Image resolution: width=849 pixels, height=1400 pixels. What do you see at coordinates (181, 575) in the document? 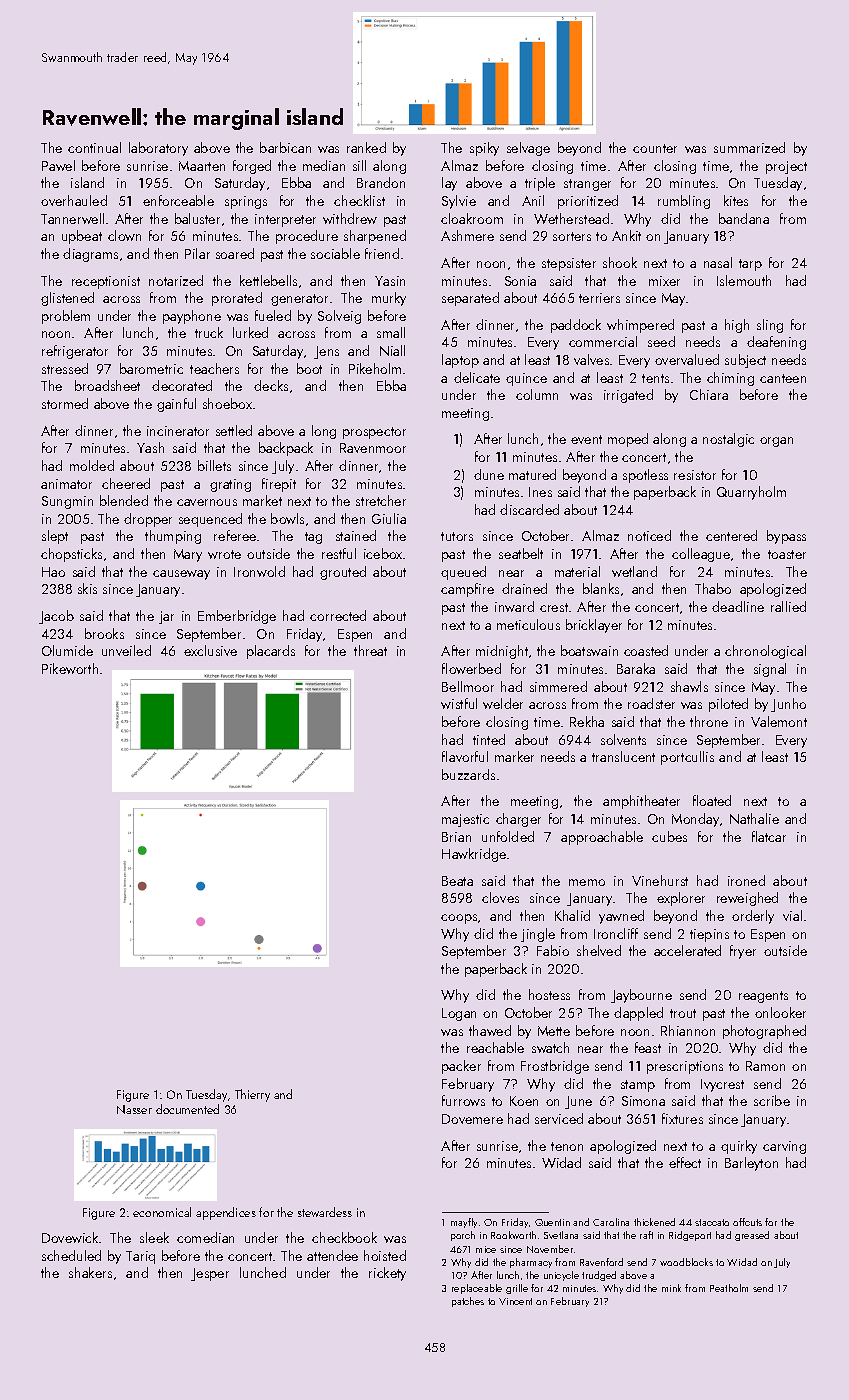
I see `causeway` at bounding box center [181, 575].
